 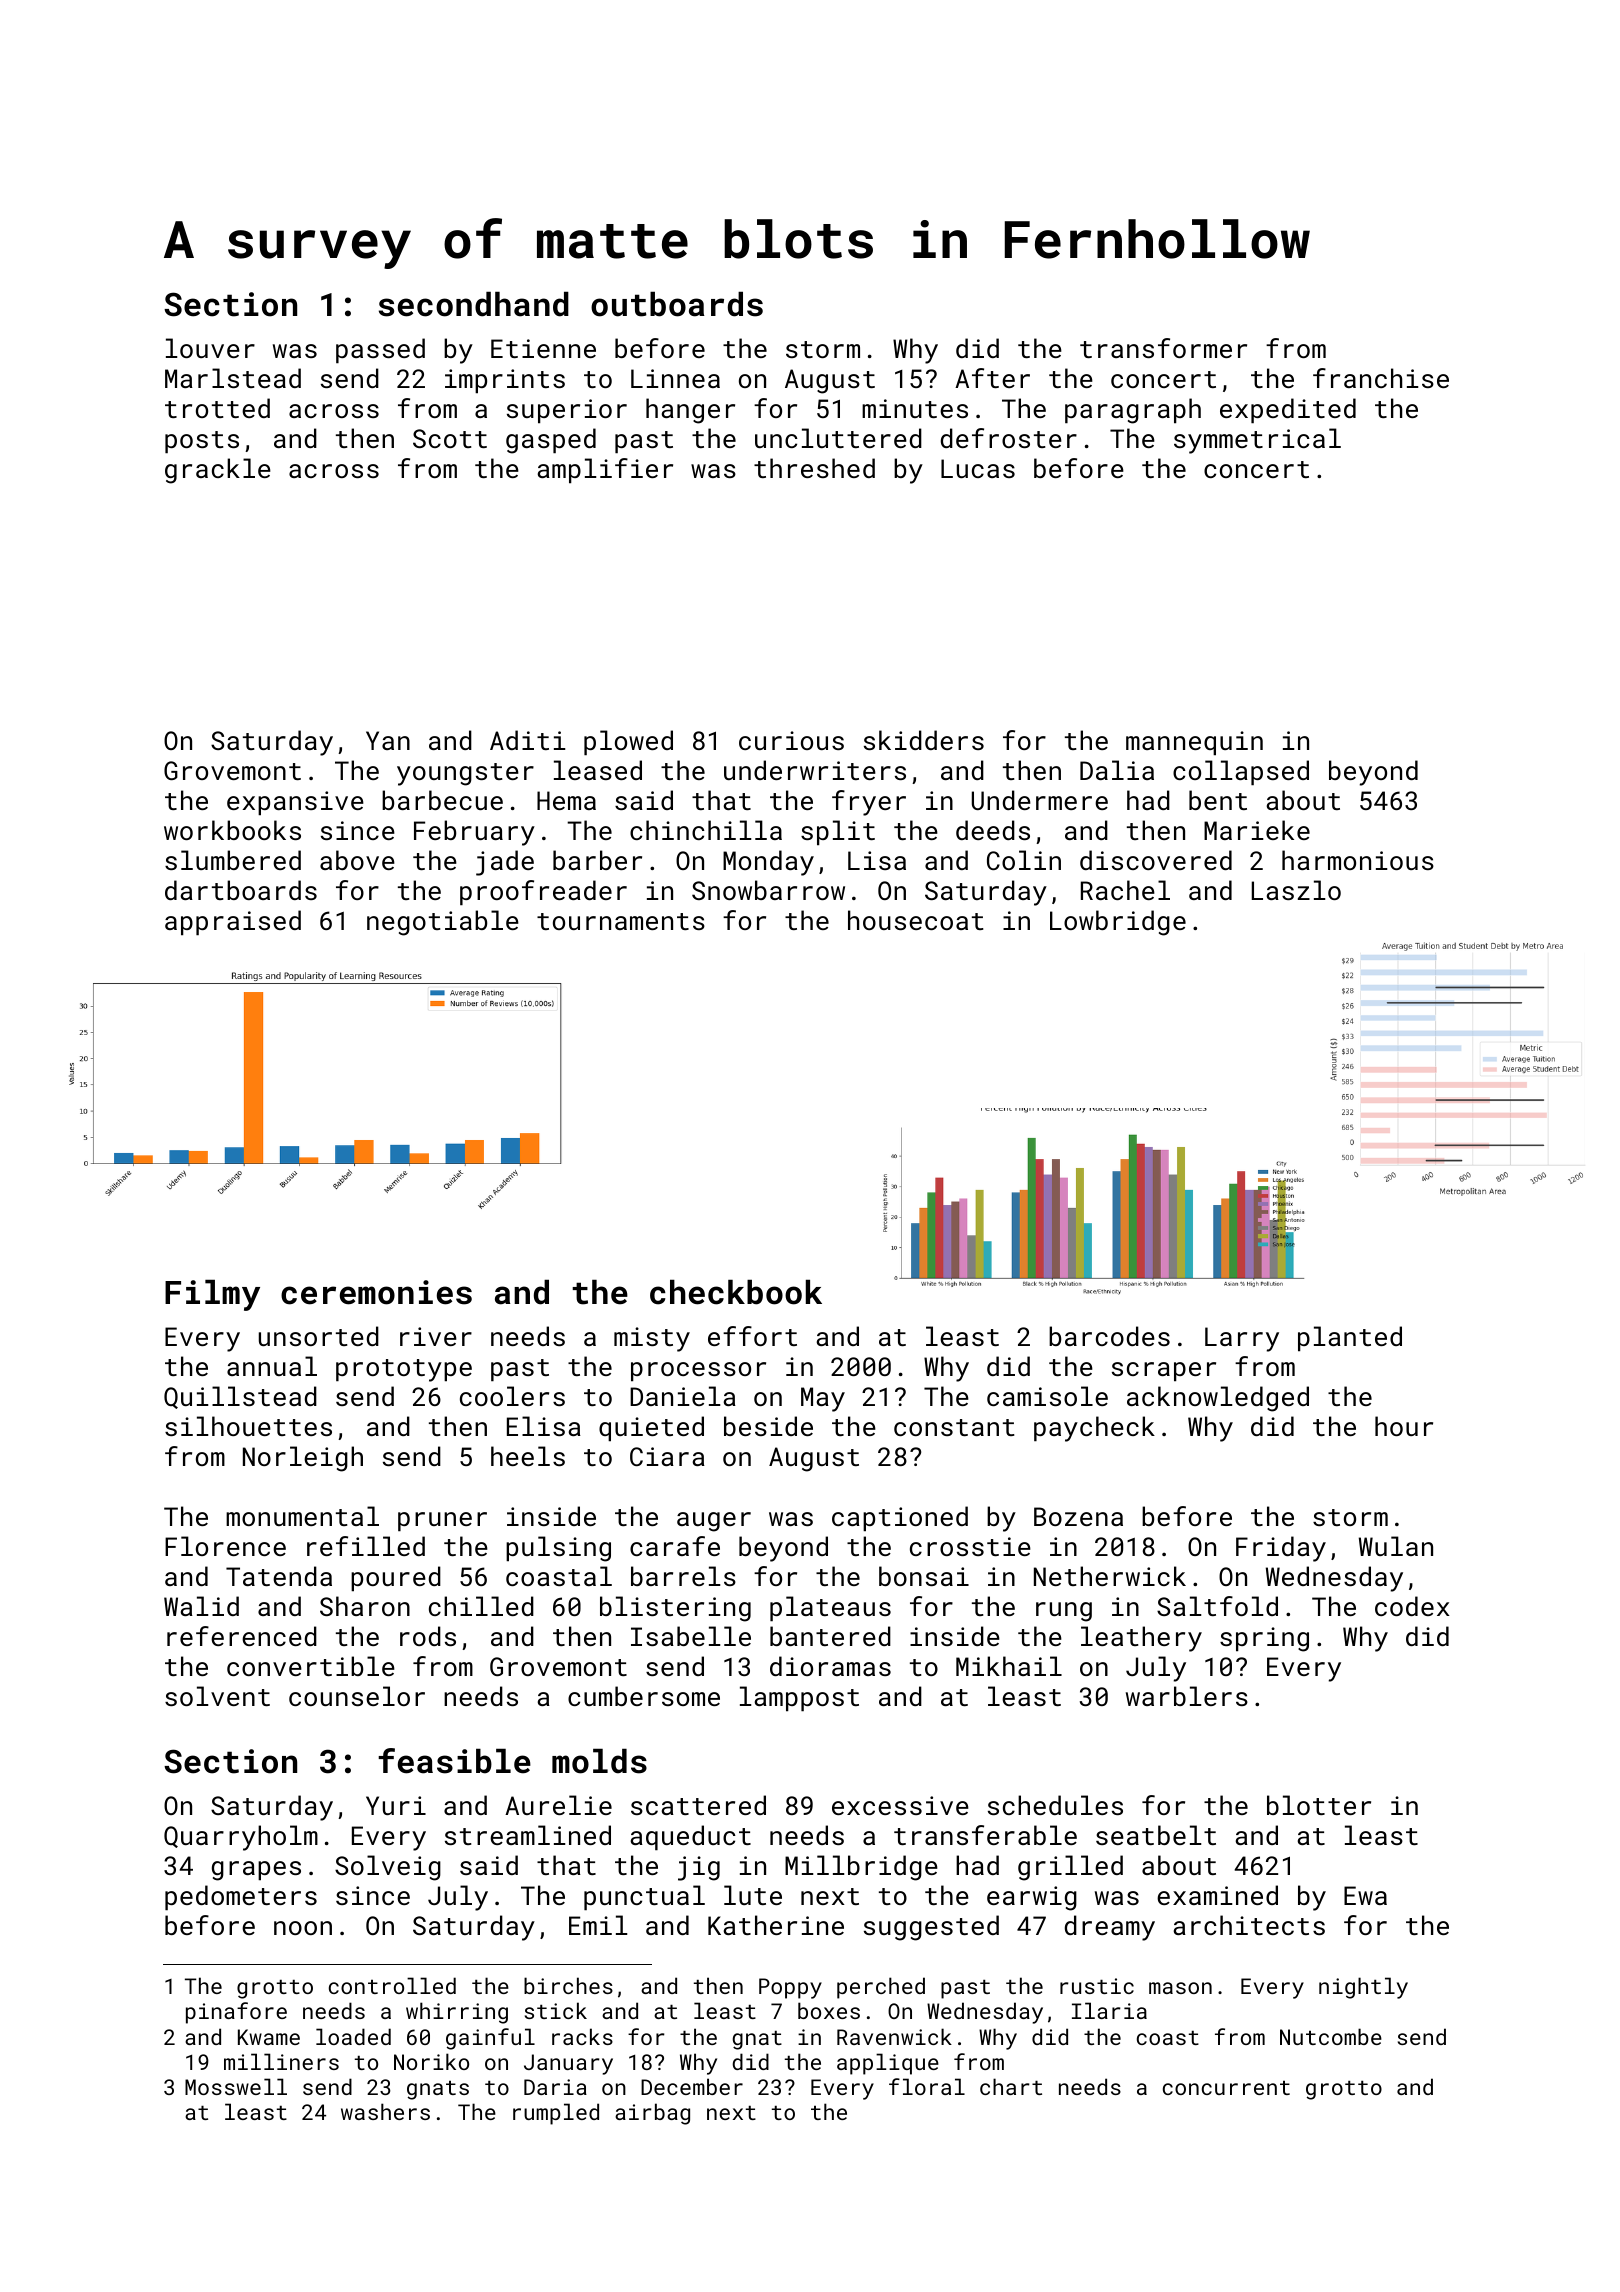 What do you see at coordinates (1009, 438) in the screenshot?
I see `defroster` at bounding box center [1009, 438].
